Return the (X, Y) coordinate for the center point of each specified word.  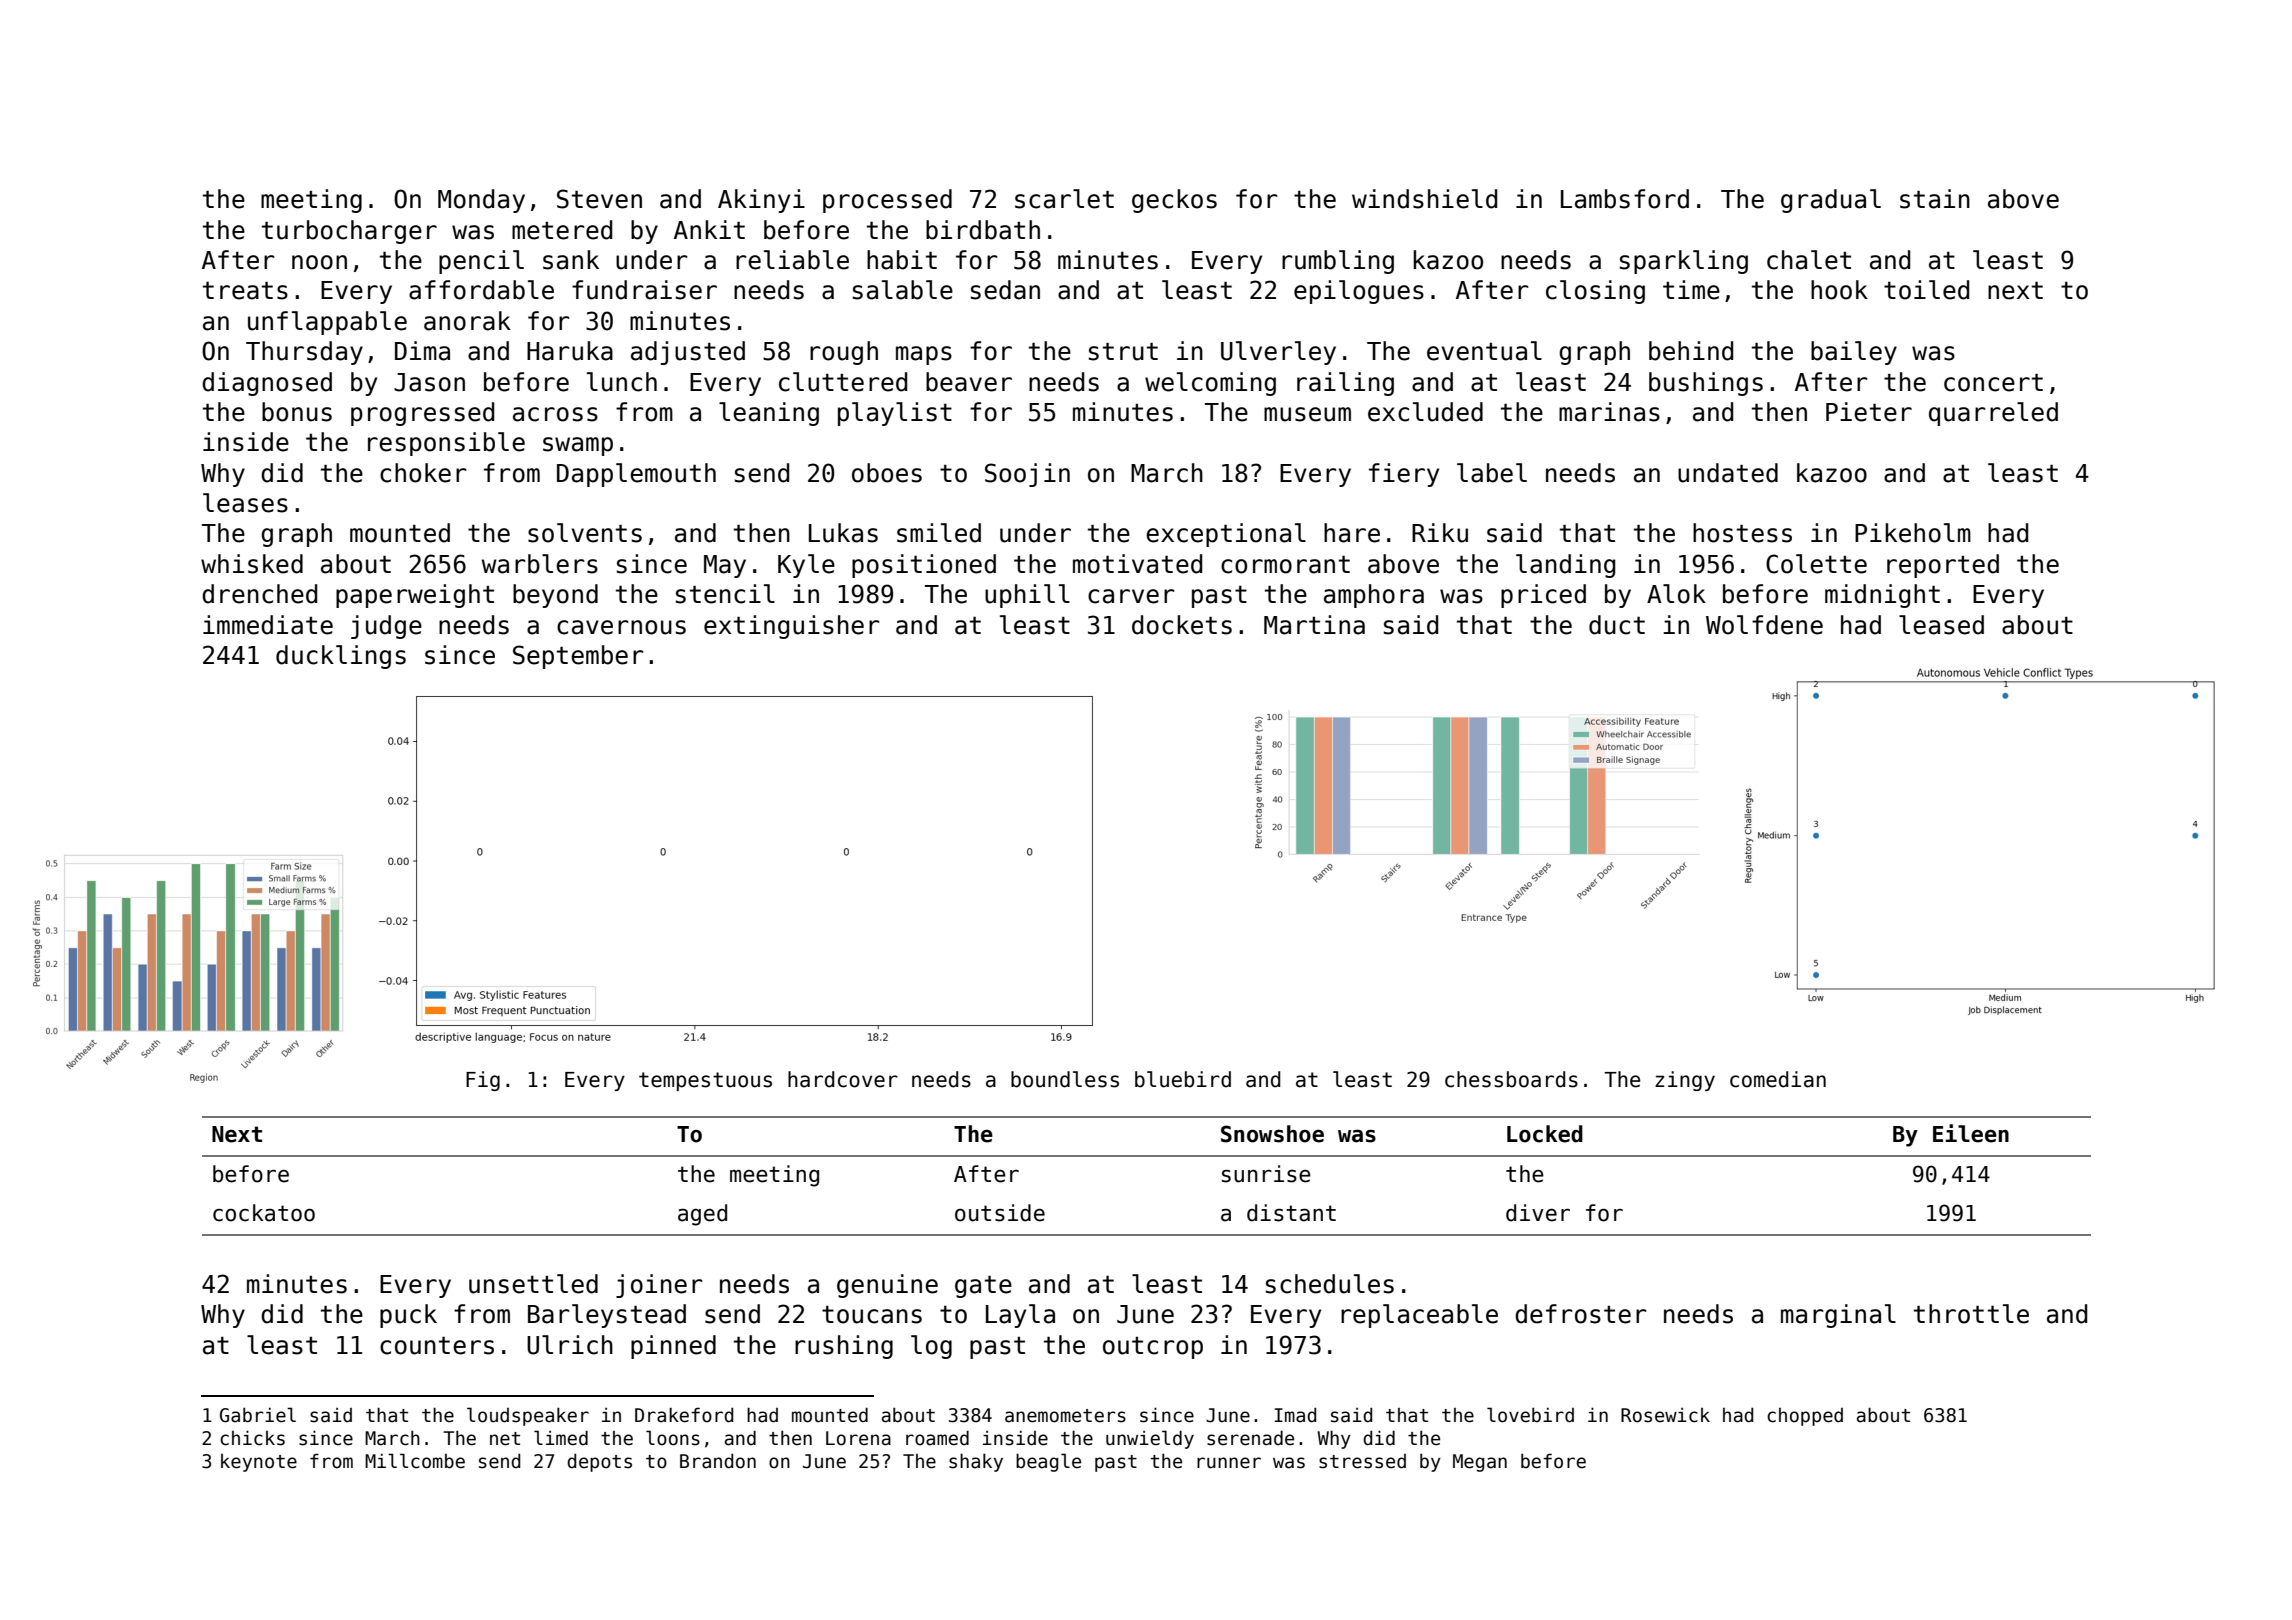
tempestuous (705, 1081)
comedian (1778, 1079)
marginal (1838, 1316)
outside (1000, 1213)
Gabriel (258, 1415)
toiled (1926, 290)
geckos (1174, 201)
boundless (1065, 1079)
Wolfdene (1764, 625)
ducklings (341, 657)
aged (702, 1215)
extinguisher (791, 627)
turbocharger (349, 232)
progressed (422, 414)
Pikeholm (1913, 533)
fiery (1404, 475)
